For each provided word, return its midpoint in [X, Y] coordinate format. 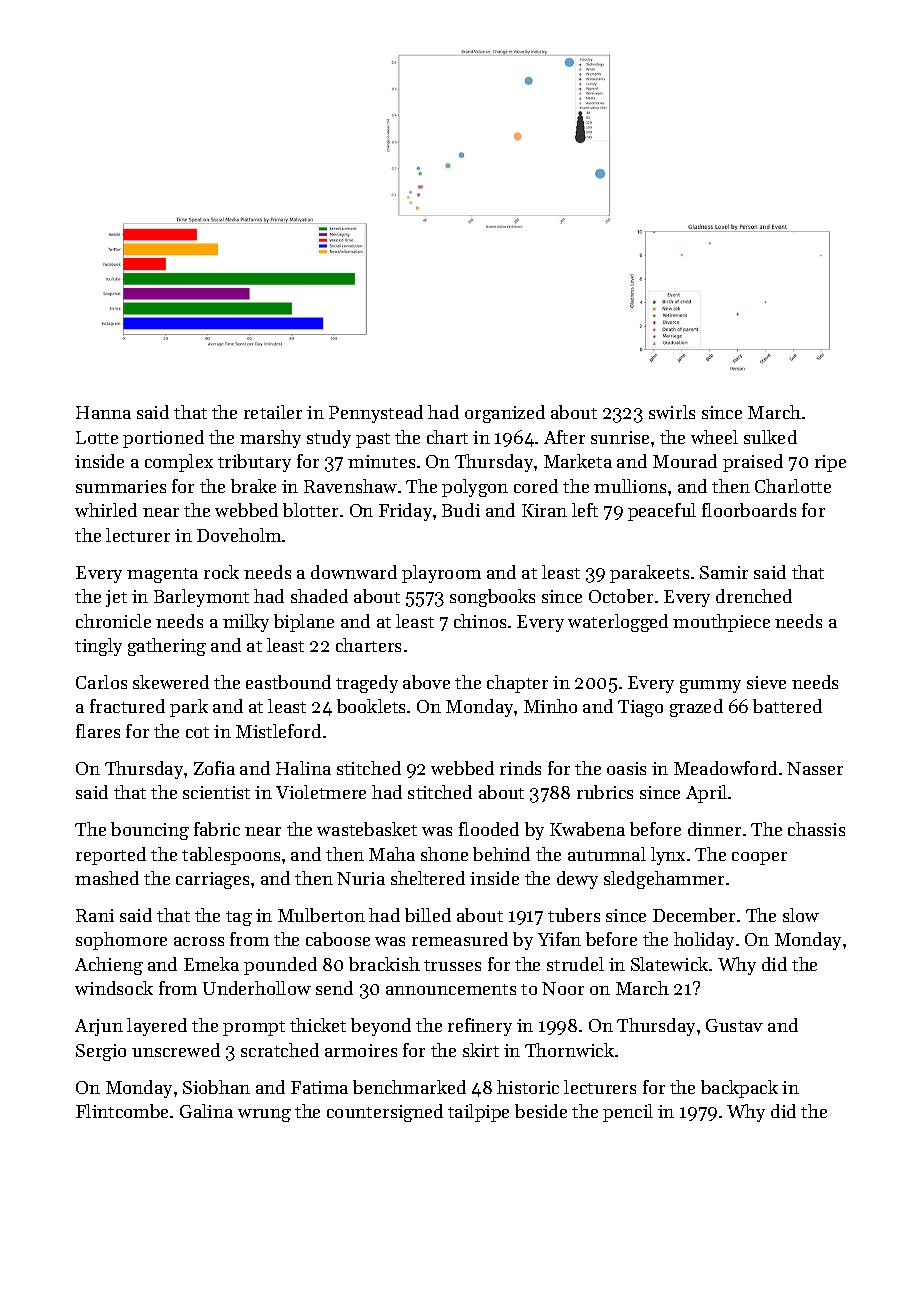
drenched [754, 596]
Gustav [734, 1025]
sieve [766, 682]
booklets [371, 706]
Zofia [214, 768]
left [585, 510]
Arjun [99, 1027]
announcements [451, 989]
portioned [163, 439]
